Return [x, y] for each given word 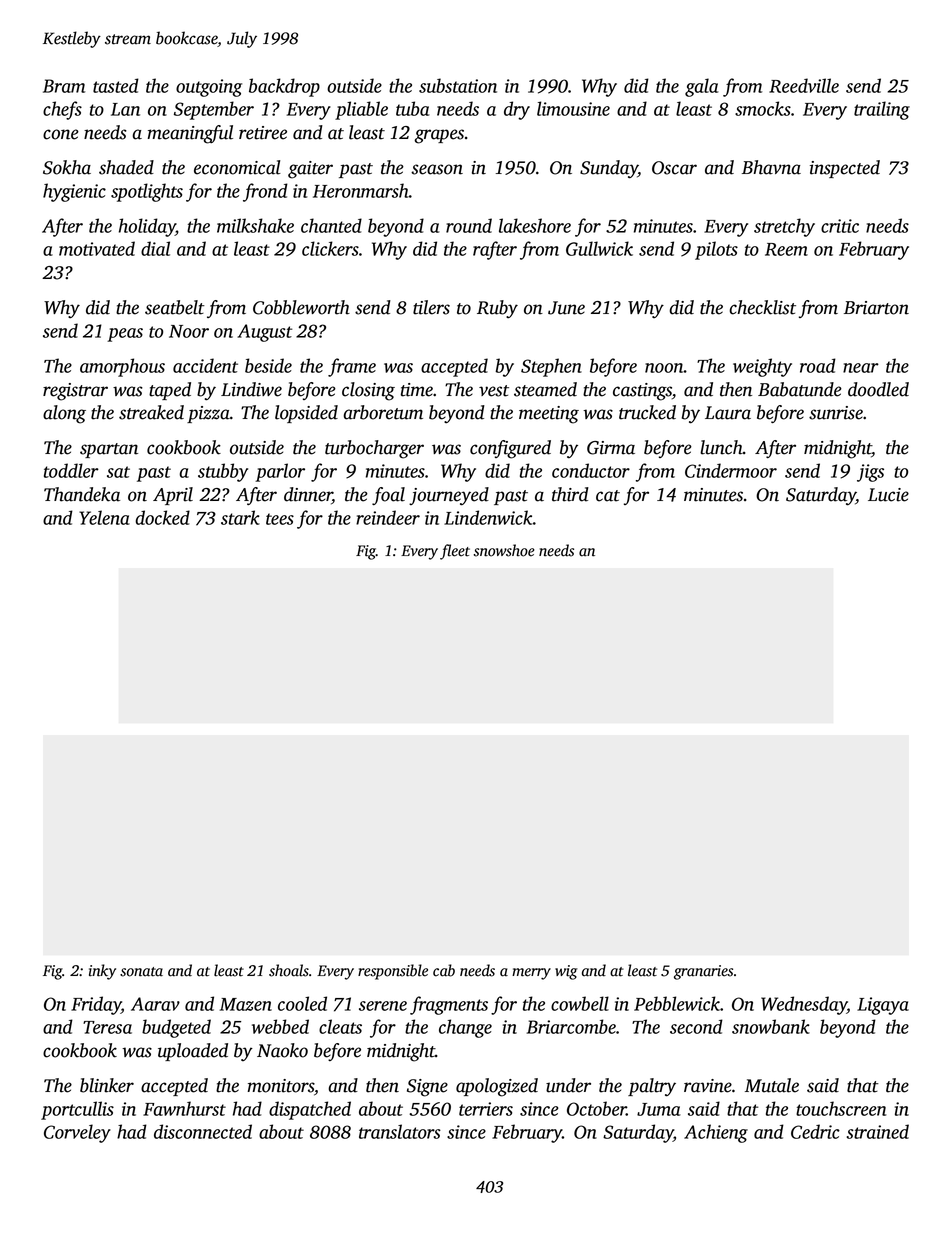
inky [102, 972]
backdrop [284, 87]
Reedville [804, 85]
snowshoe [504, 550]
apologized [497, 1087]
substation [458, 85]
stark [240, 517]
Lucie [888, 495]
